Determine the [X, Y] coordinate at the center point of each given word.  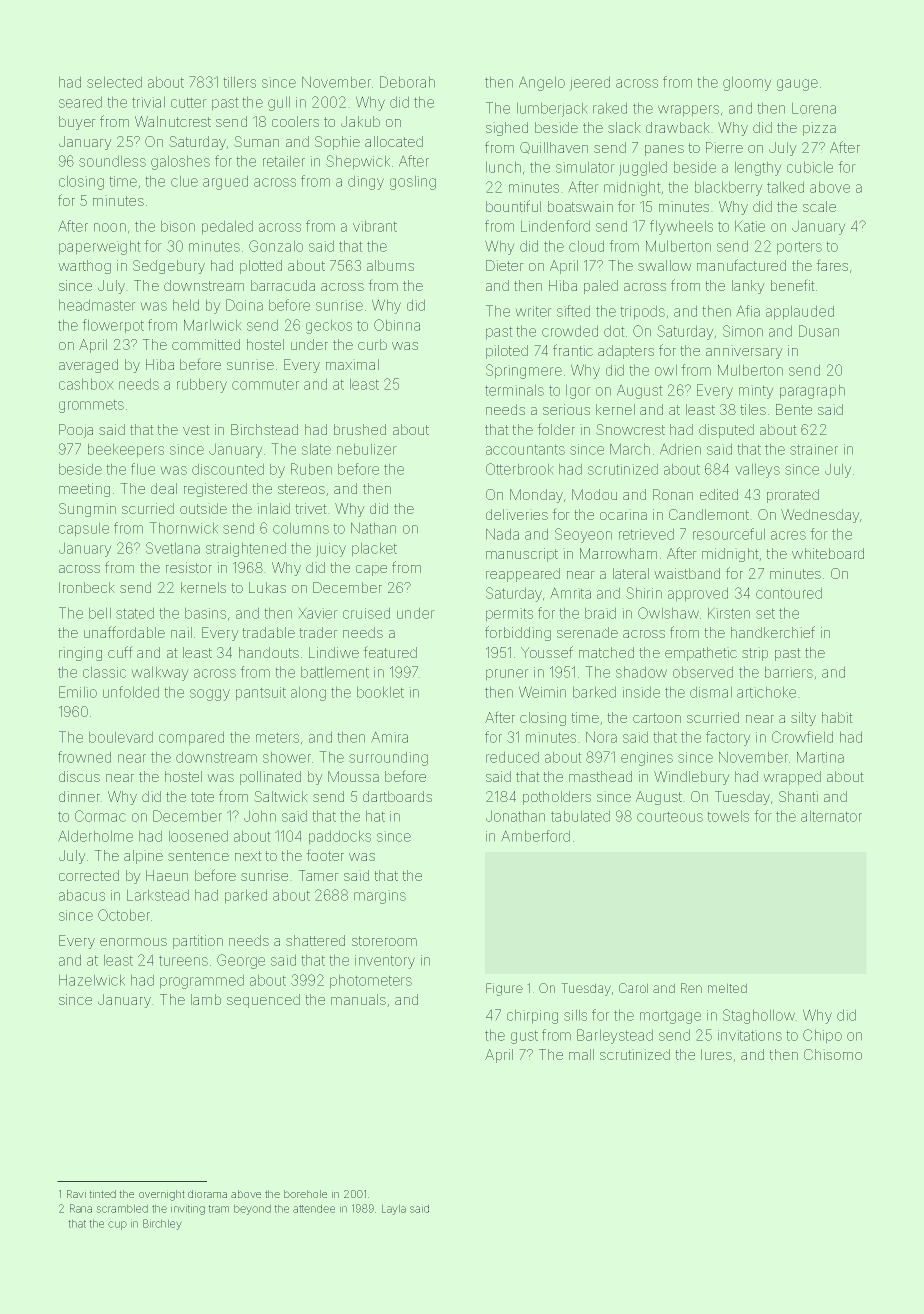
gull [279, 103]
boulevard [121, 737]
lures [716, 1054]
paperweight [100, 247]
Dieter [505, 265]
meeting [84, 490]
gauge [797, 85]
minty [756, 392]
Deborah [407, 82]
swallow [665, 265]
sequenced [263, 1001]
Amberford [535, 836]
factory [728, 738]
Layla [394, 1209]
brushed [360, 429]
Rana [81, 1208]
